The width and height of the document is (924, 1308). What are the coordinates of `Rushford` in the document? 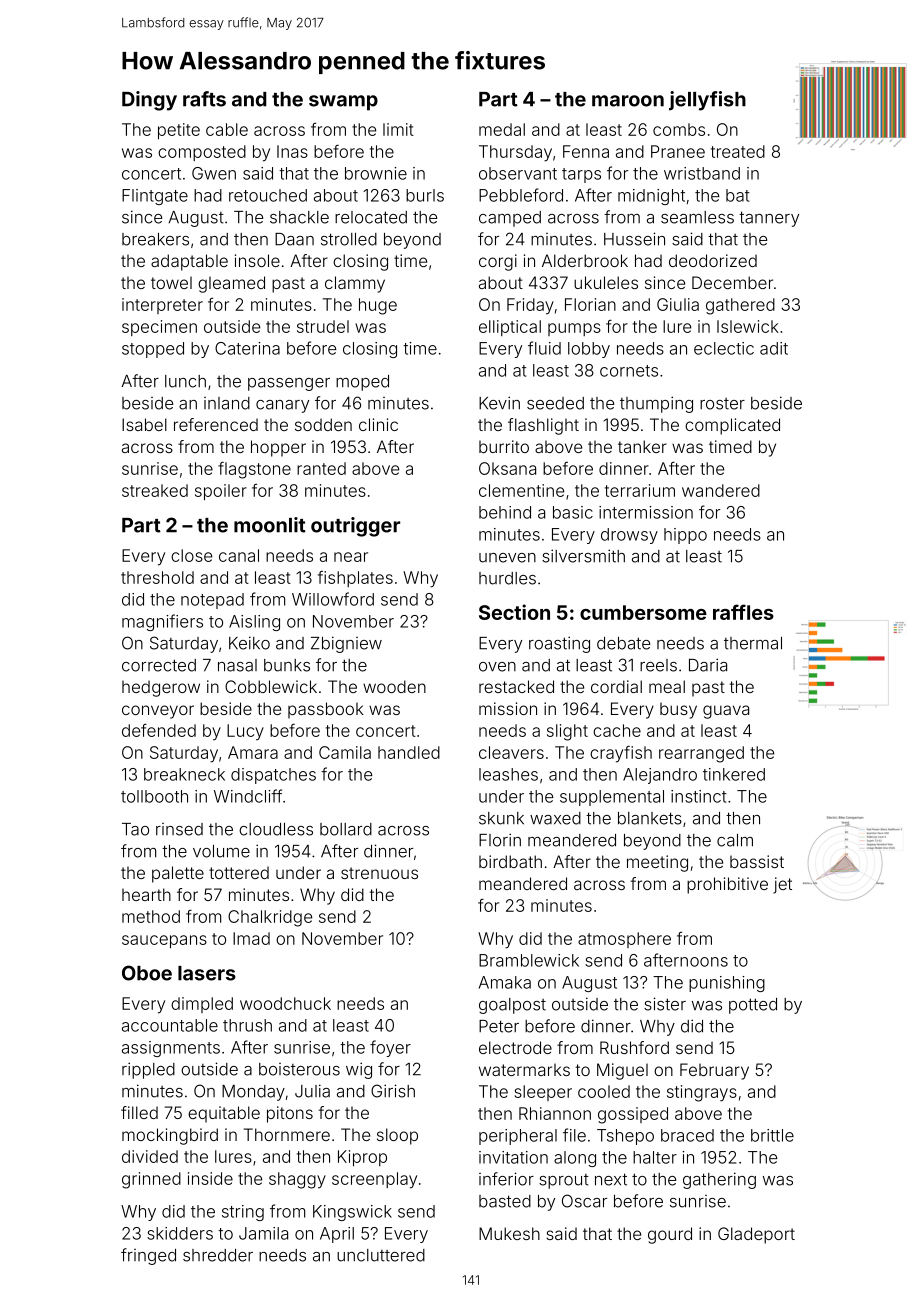 It's located at (634, 1047).
